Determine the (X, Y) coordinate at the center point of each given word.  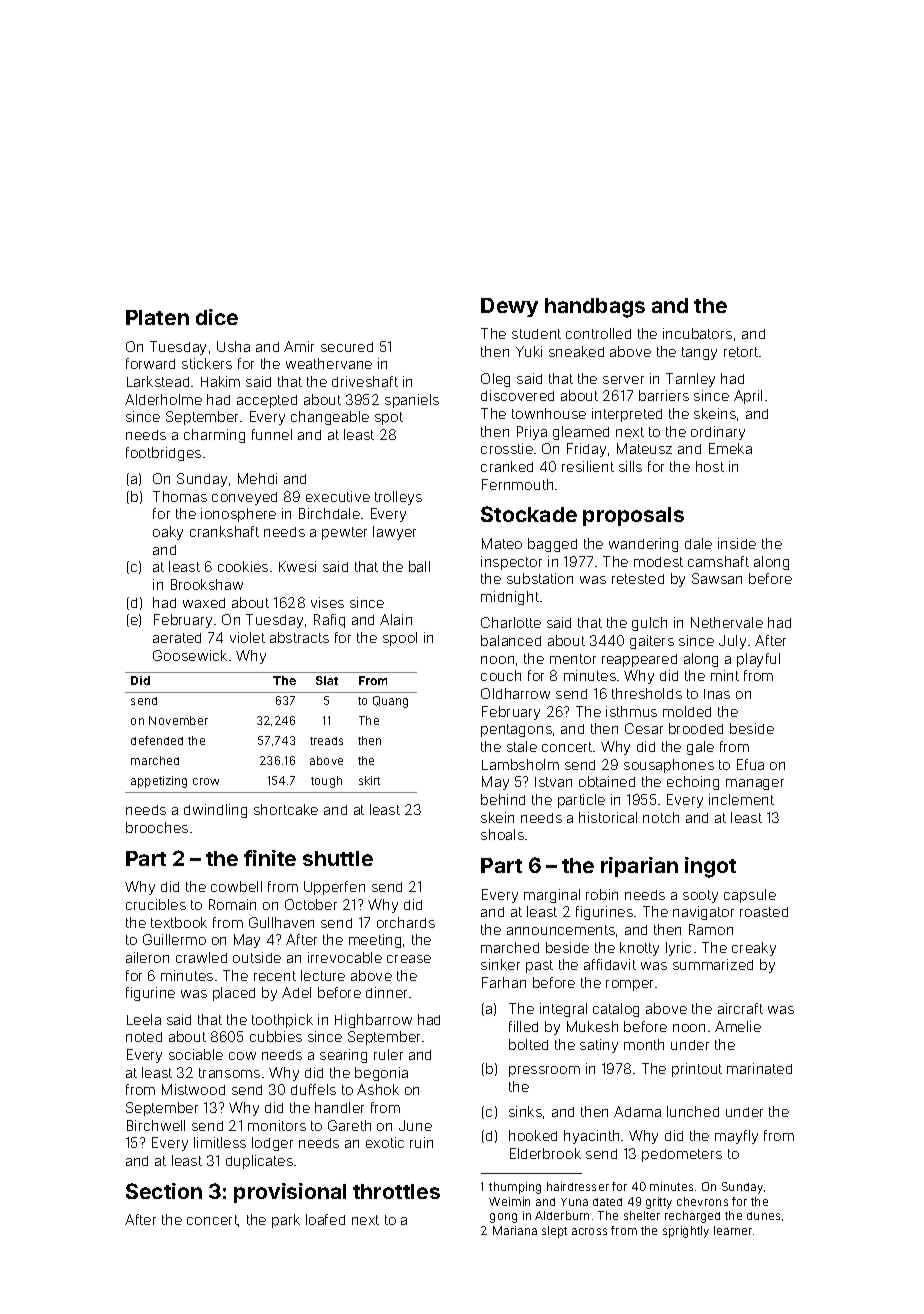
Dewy (509, 307)
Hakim (220, 381)
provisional (290, 1193)
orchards (406, 922)
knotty (639, 949)
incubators (697, 333)
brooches (157, 827)
